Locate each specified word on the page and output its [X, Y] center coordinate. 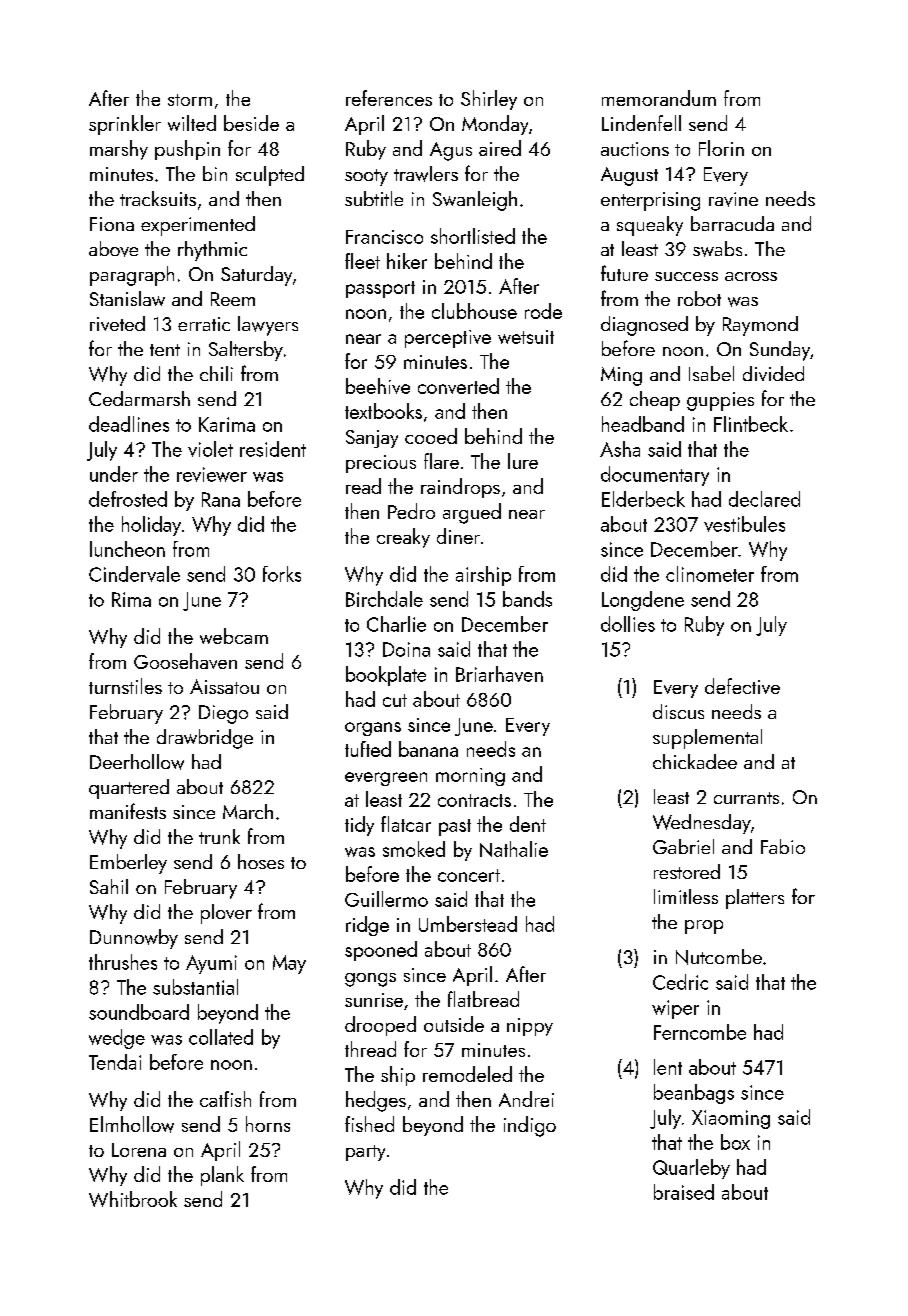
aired [500, 148]
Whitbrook [133, 1199]
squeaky [650, 226]
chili [216, 373]
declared [764, 499]
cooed [431, 436]
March [248, 811]
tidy [359, 826]
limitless [686, 896]
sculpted [270, 176]
